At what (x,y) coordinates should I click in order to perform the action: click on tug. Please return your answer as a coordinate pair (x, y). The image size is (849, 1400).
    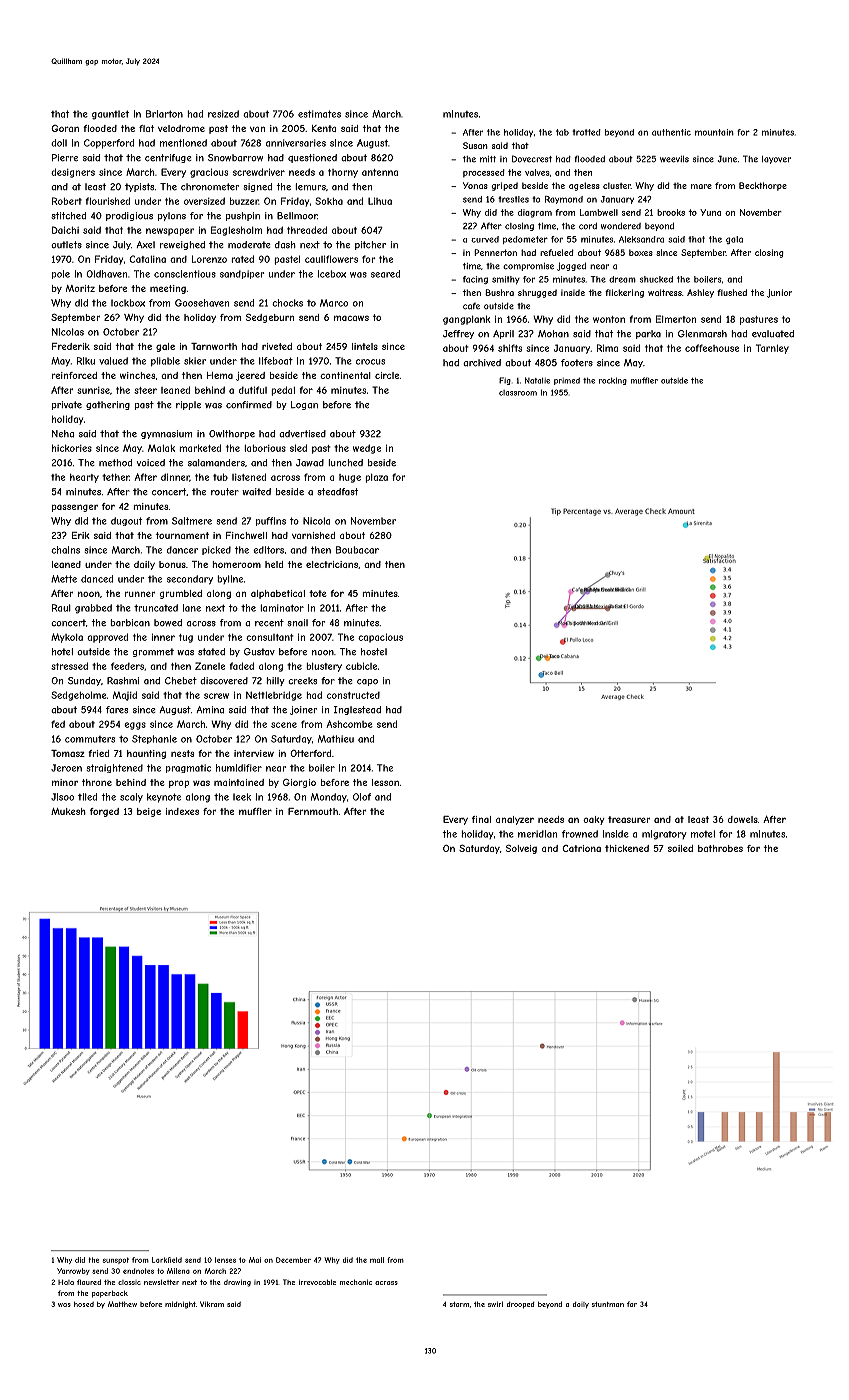
    Looking at the image, I should click on (186, 638).
